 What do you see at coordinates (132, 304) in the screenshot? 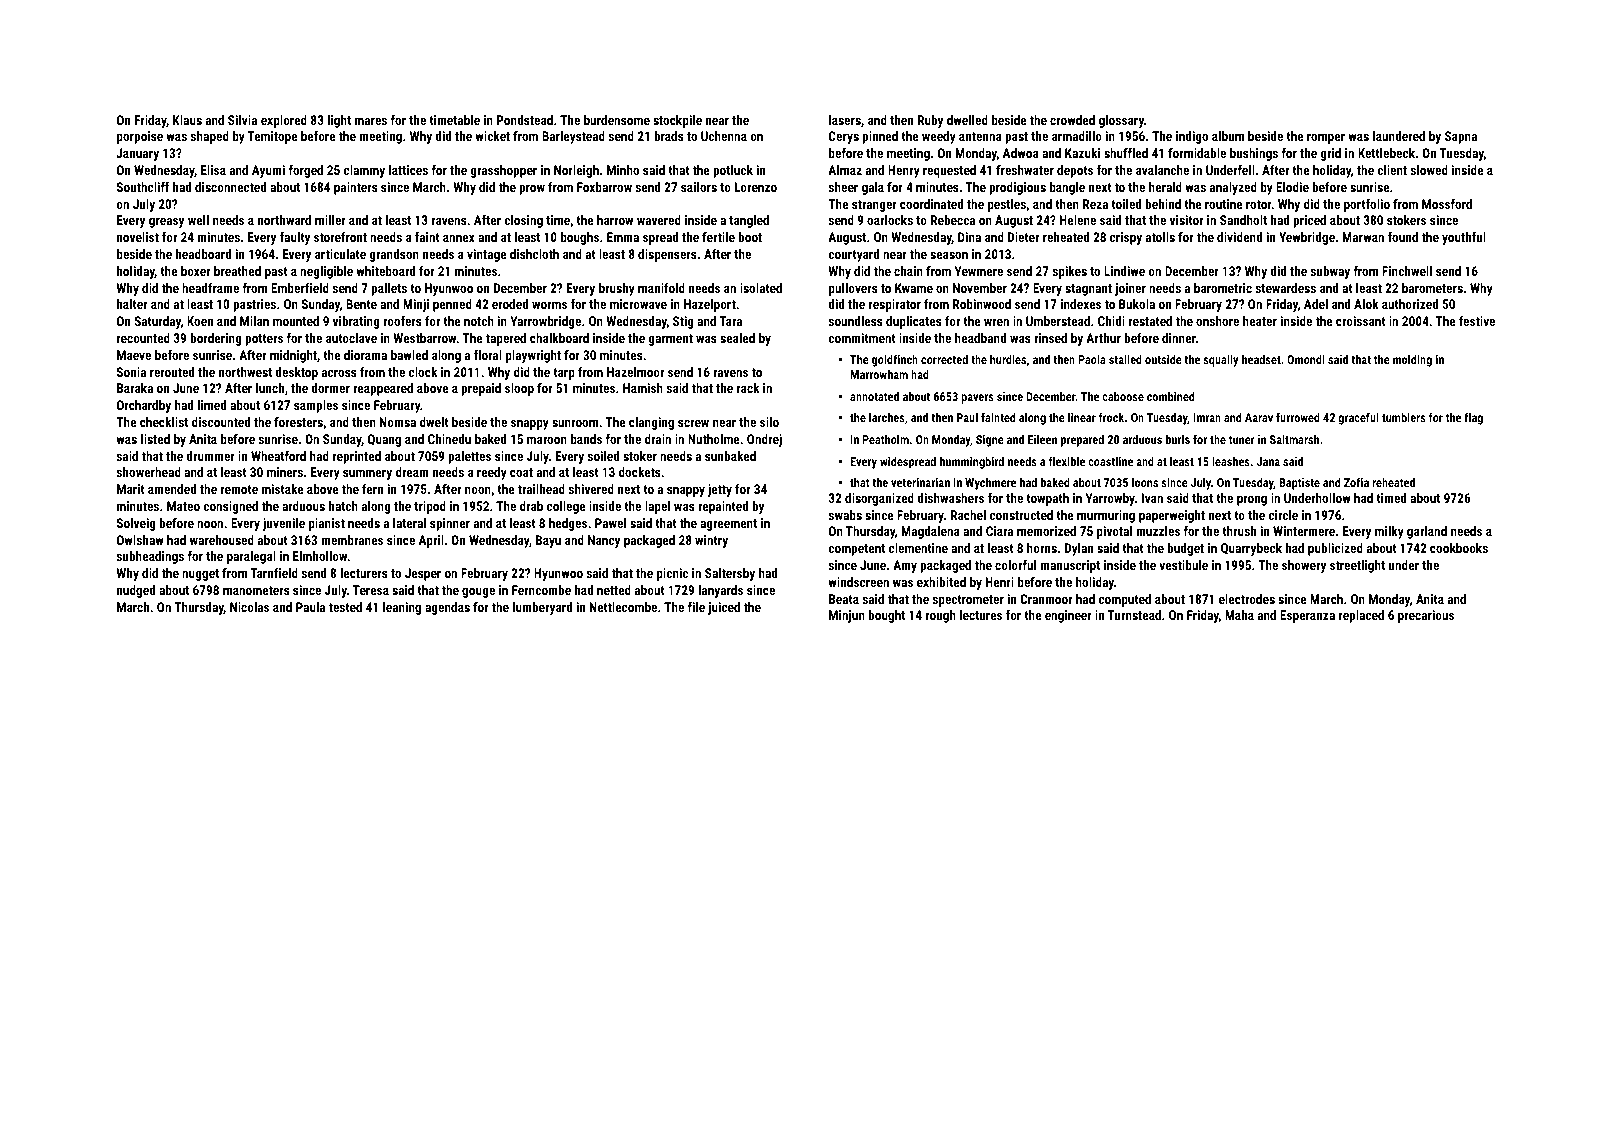
I see `halter` at bounding box center [132, 304].
